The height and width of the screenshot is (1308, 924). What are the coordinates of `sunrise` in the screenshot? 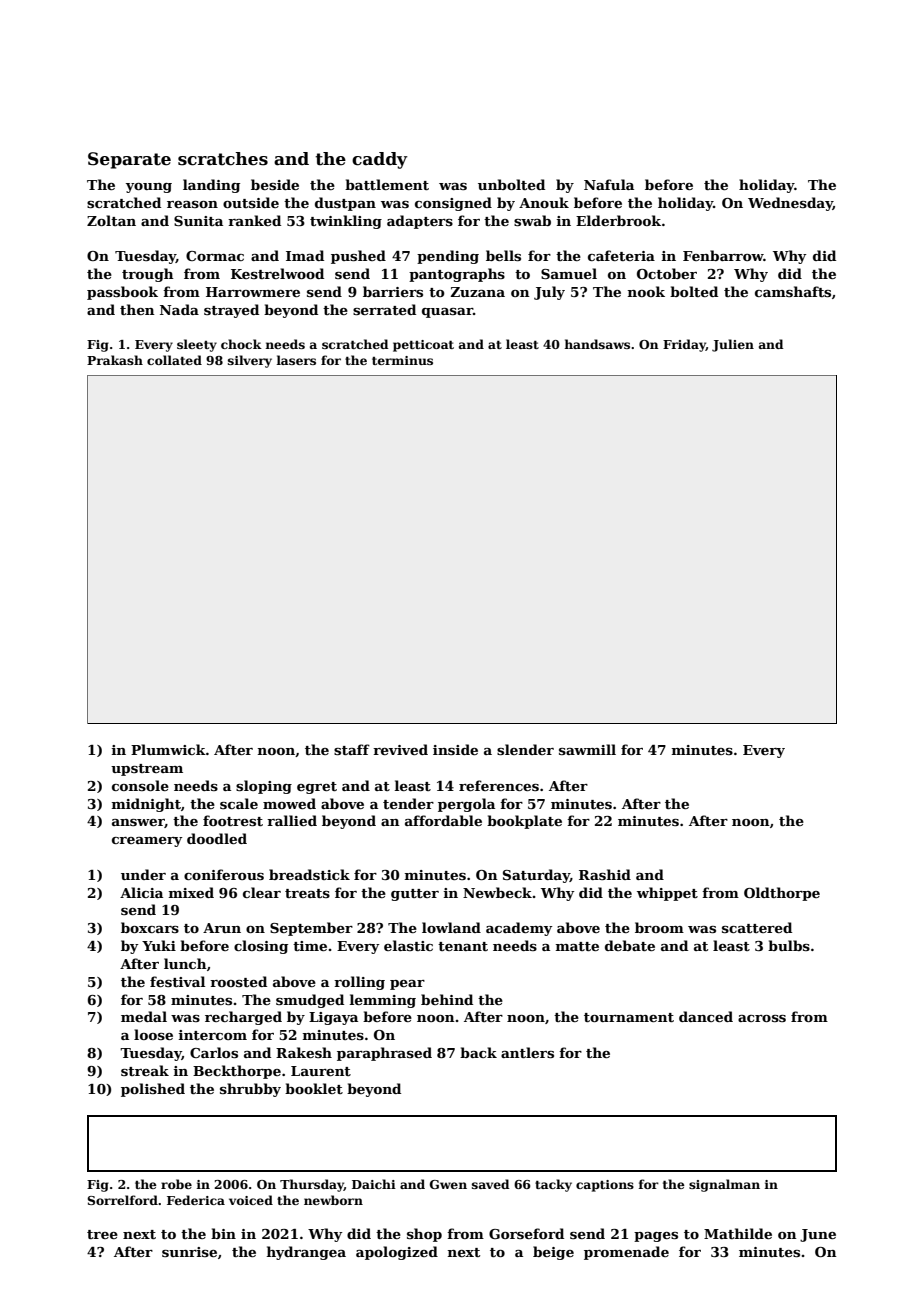 It's located at (189, 1252).
